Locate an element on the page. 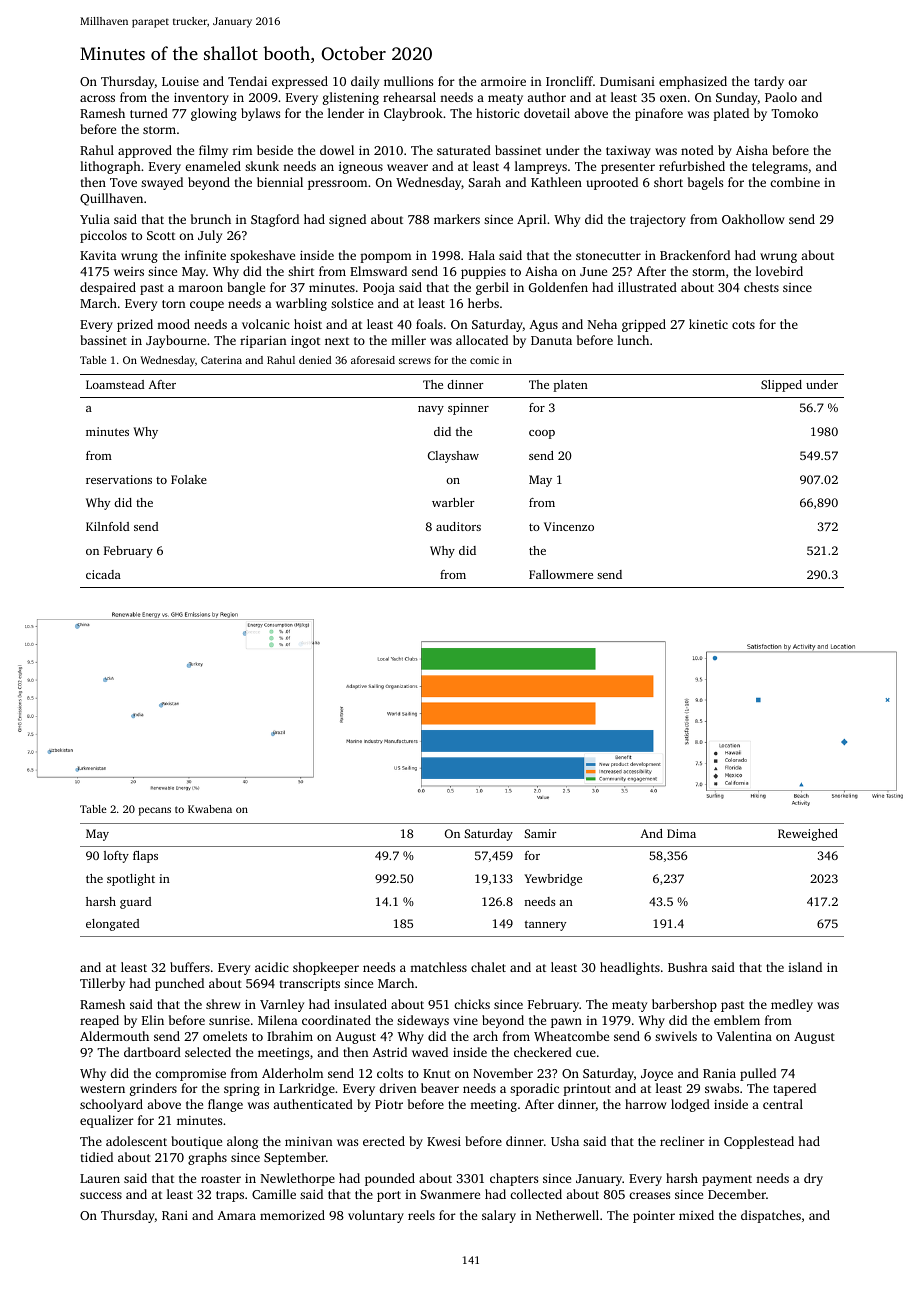 The height and width of the document is (1308, 924). Fallowmere is located at coordinates (561, 574).
